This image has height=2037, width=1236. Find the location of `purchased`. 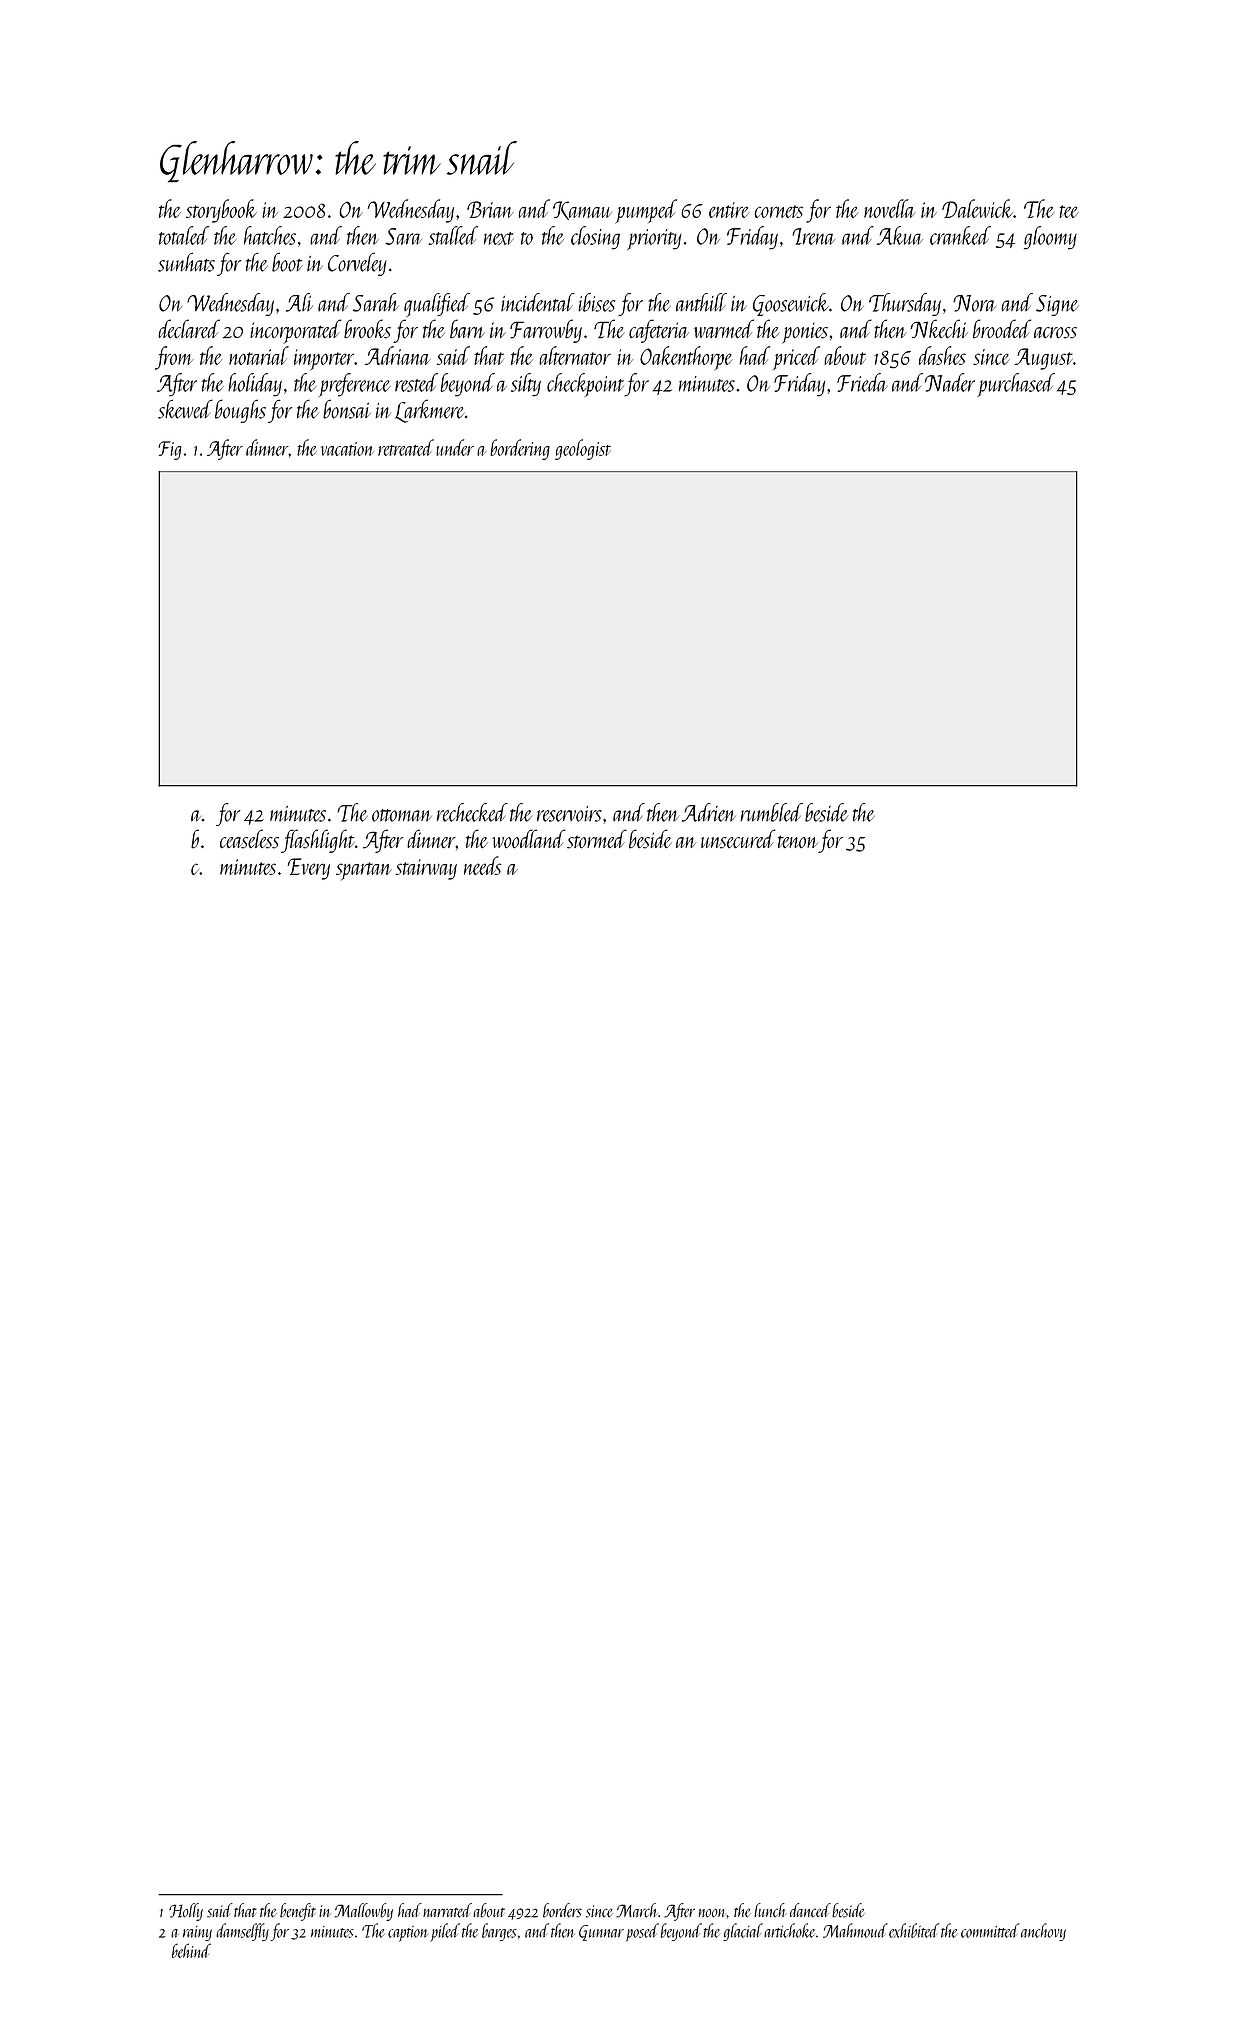

purchased is located at coordinates (1016, 385).
